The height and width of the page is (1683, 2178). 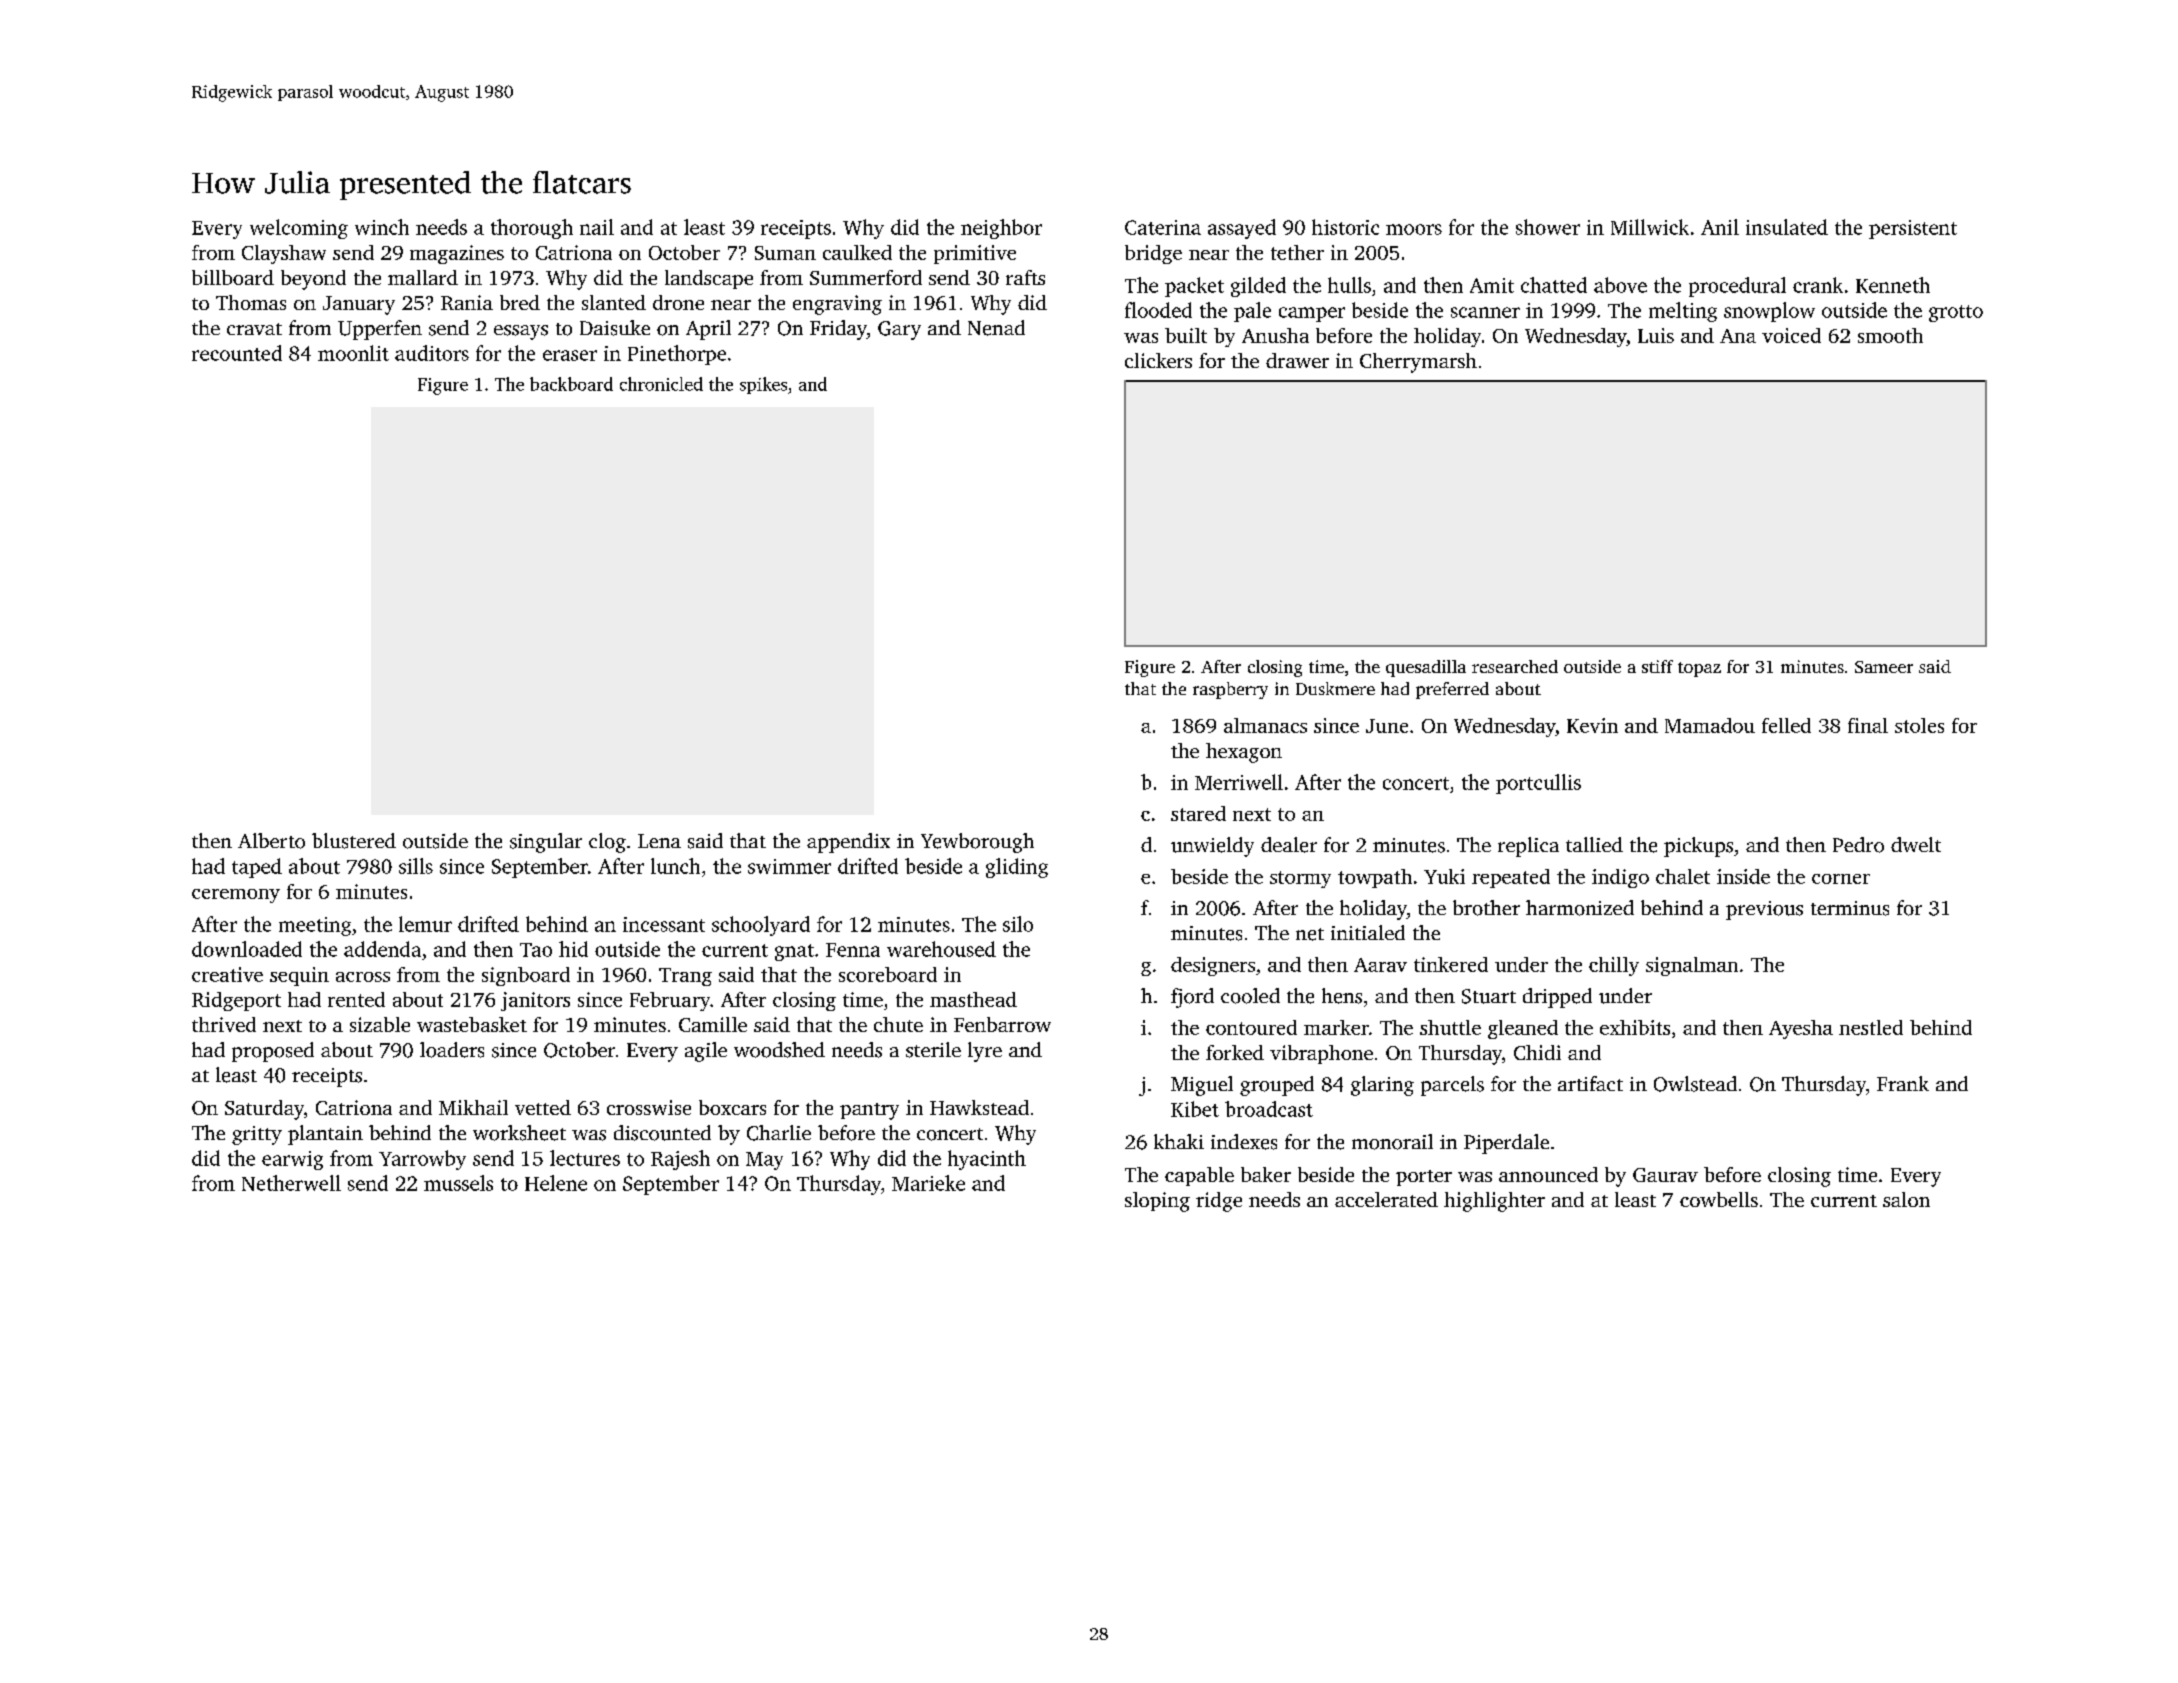 What do you see at coordinates (271, 841) in the page?
I see `Alberto` at bounding box center [271, 841].
